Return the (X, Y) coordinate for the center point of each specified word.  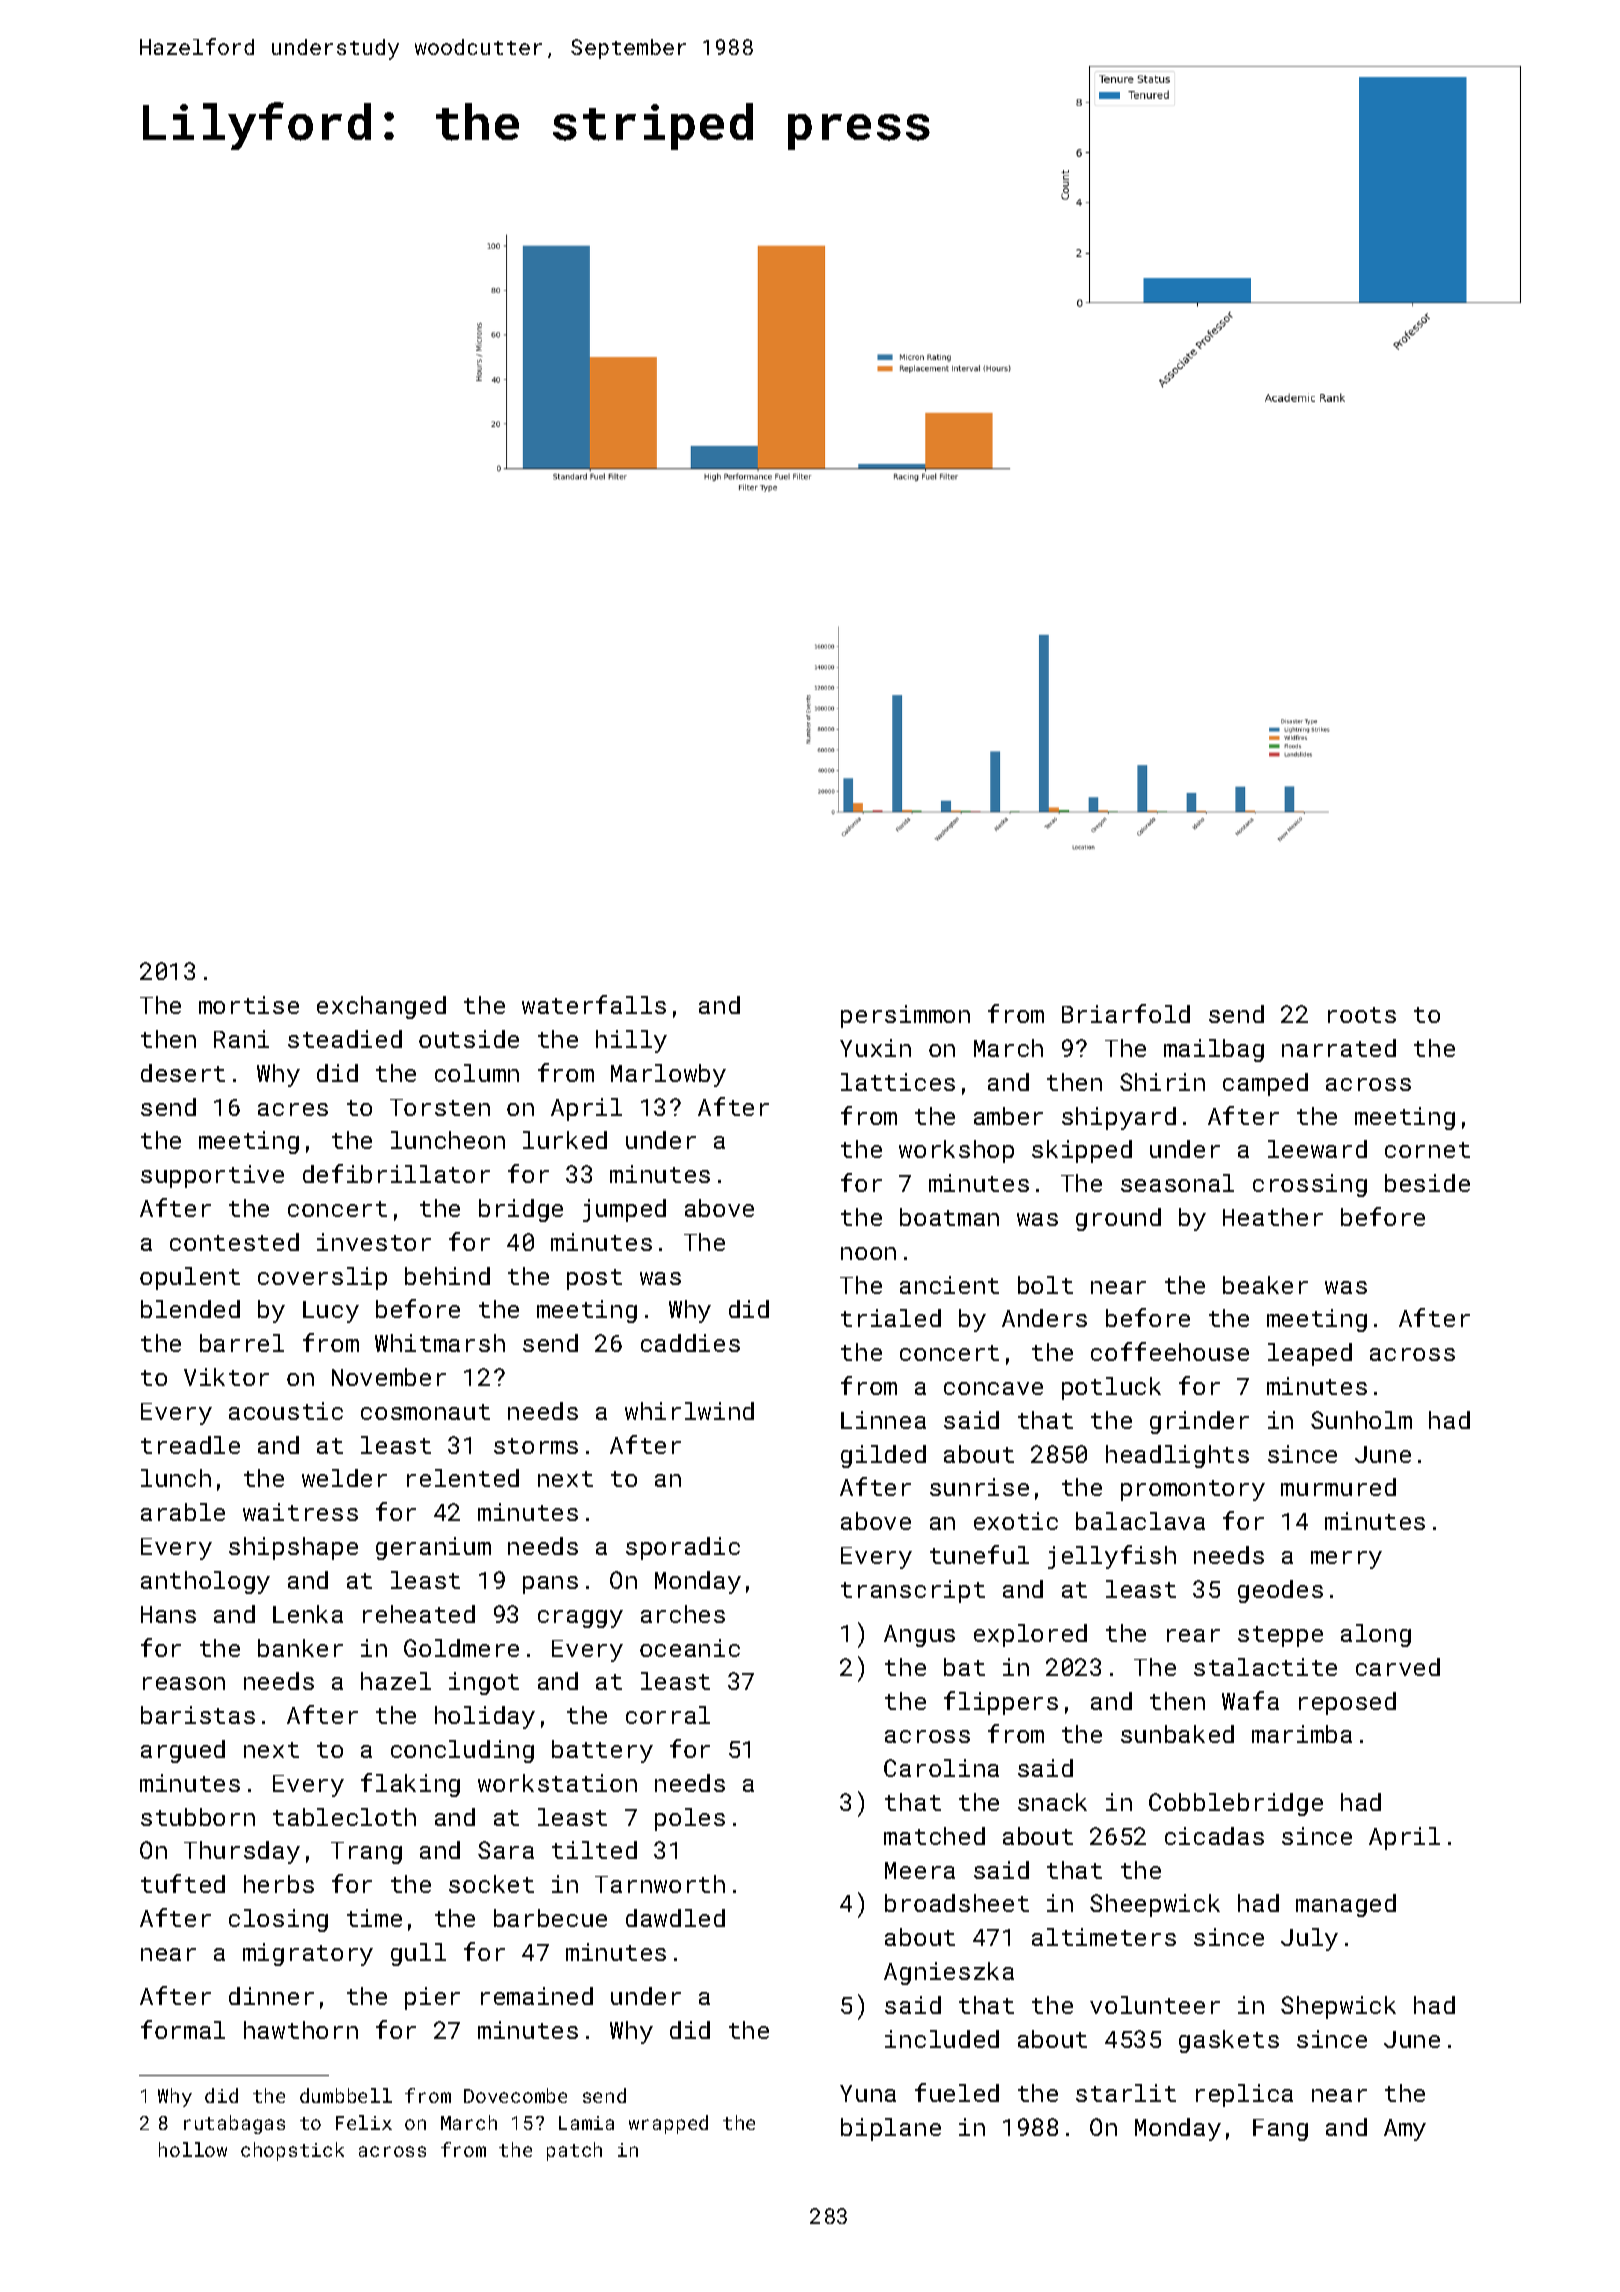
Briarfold (1126, 1013)
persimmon (905, 1016)
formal (183, 2029)
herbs (279, 1884)
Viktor (226, 1377)
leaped (1310, 1354)
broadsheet (957, 1903)
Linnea (883, 1420)
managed (1346, 1905)
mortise (249, 1005)
